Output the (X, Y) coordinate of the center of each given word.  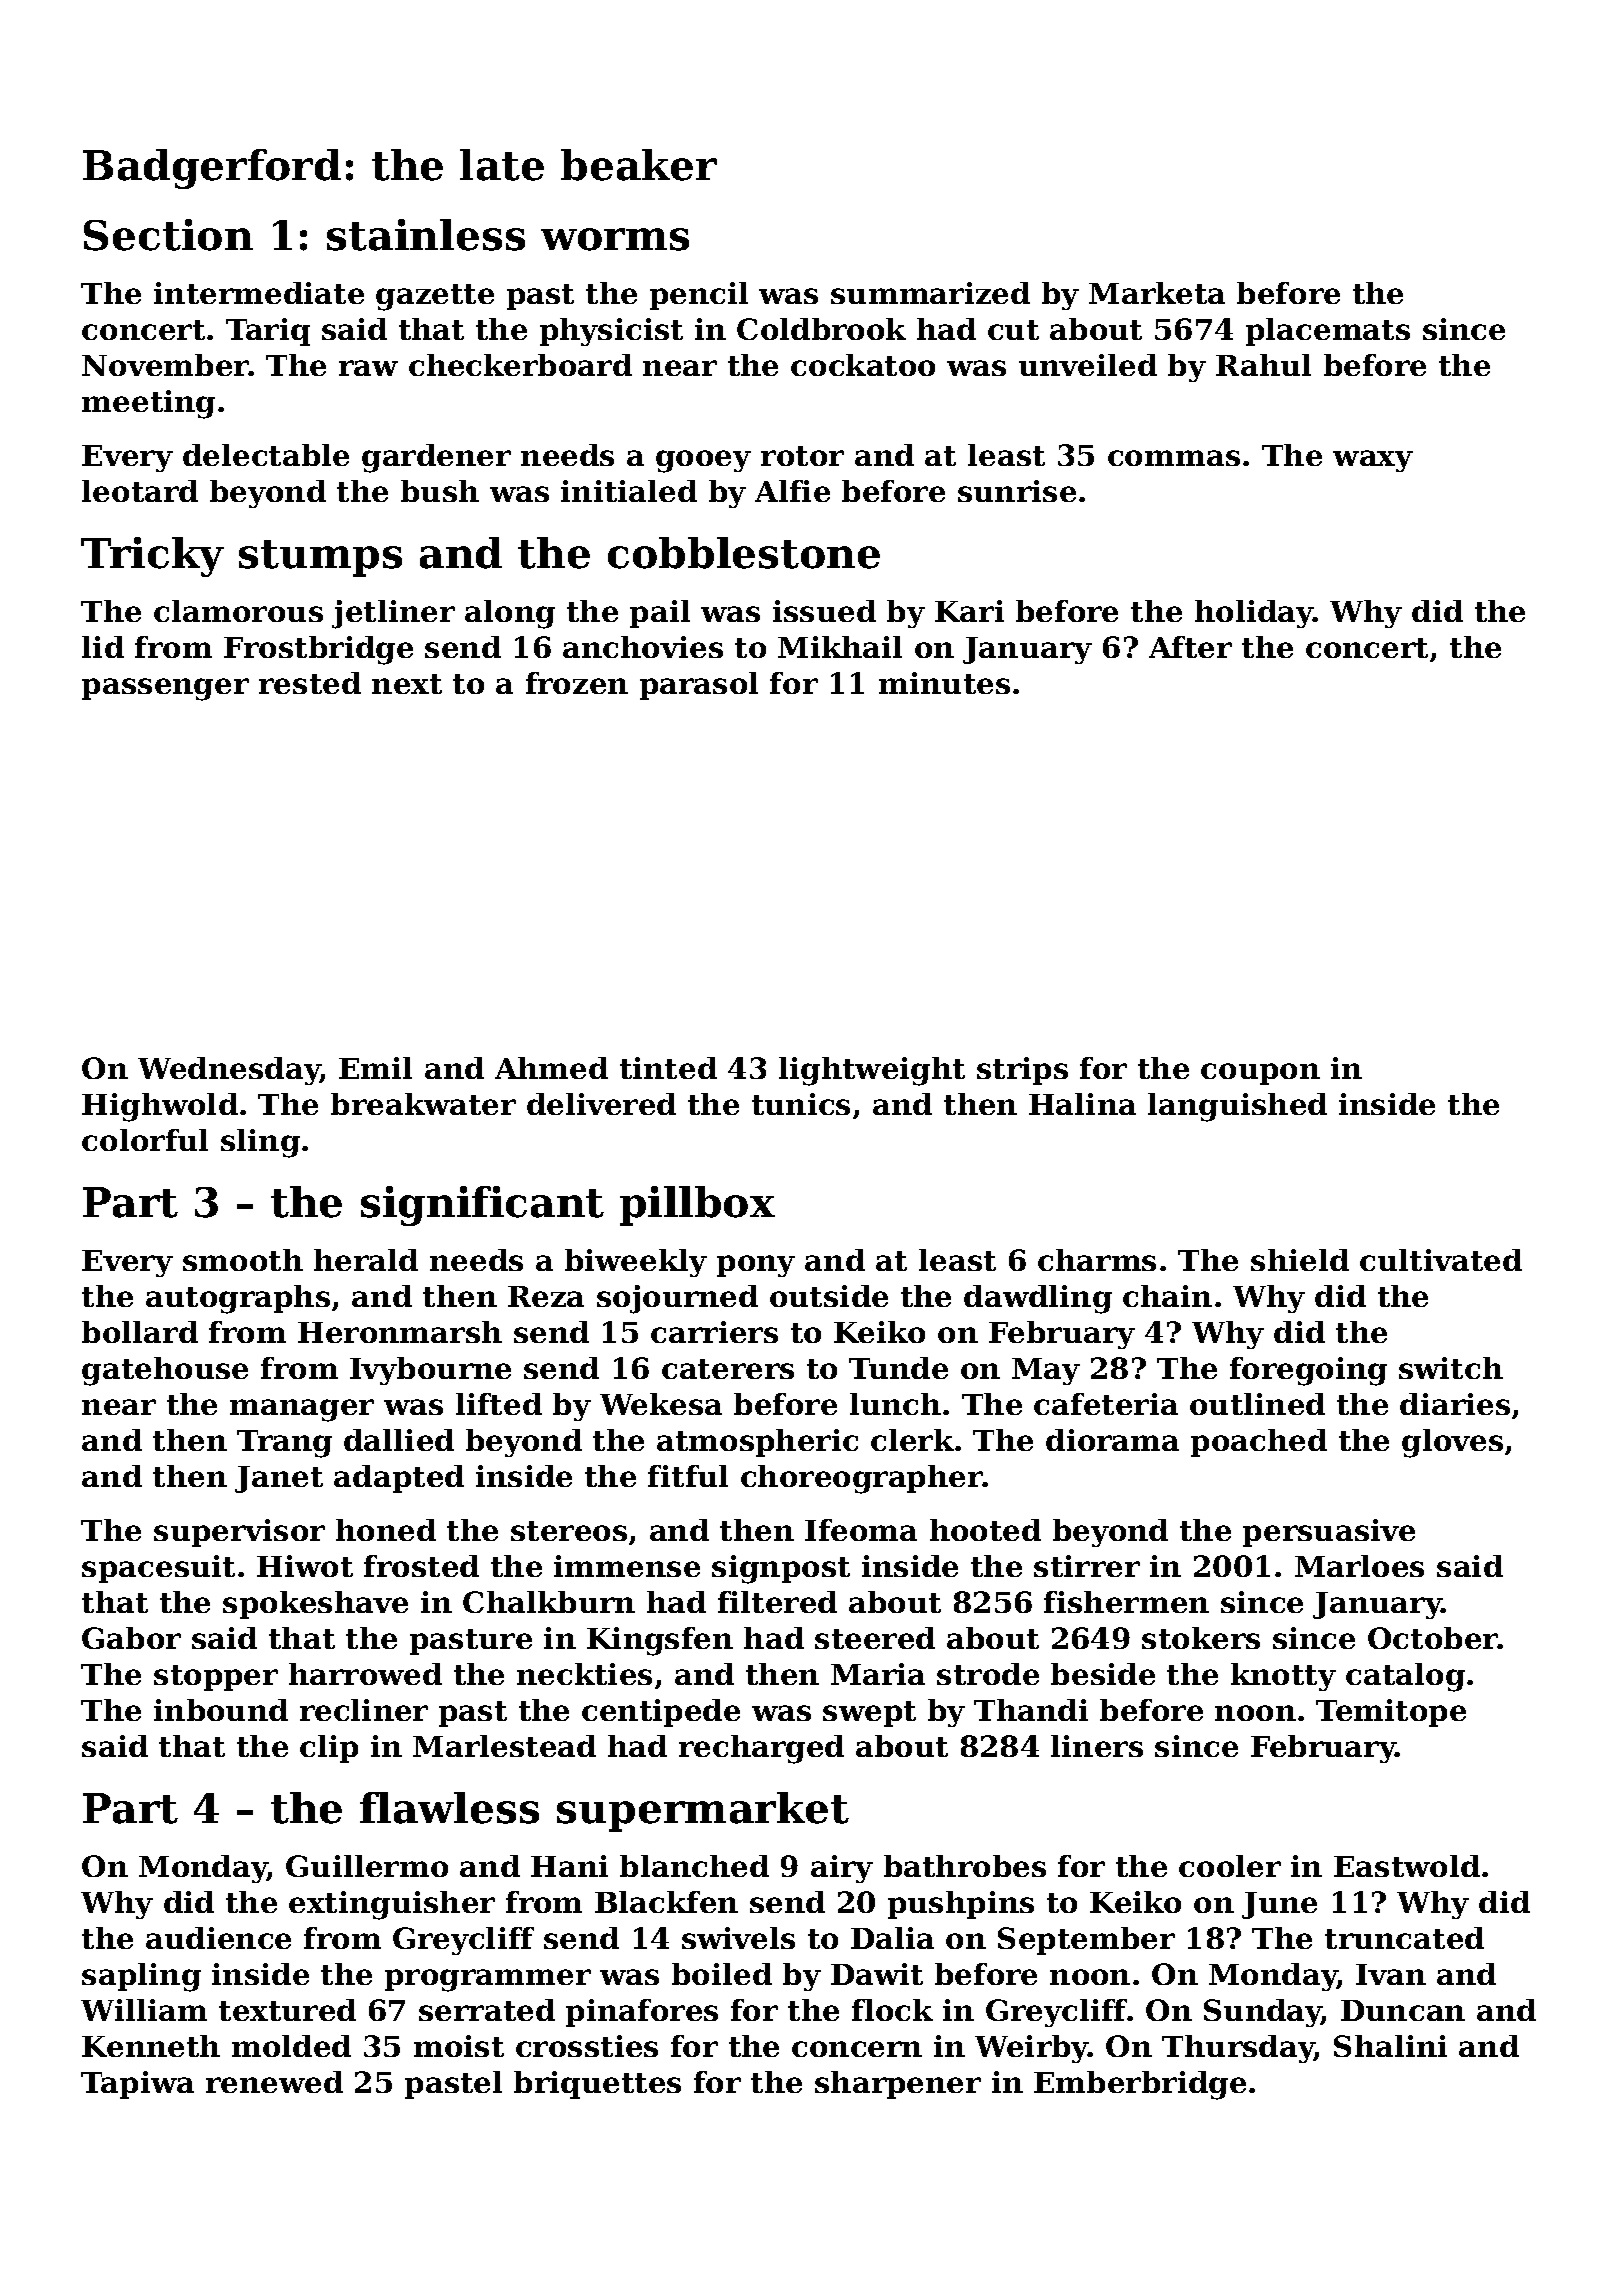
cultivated (1441, 1260)
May (1046, 1371)
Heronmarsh (400, 1332)
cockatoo (863, 365)
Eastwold (1407, 1866)
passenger (165, 689)
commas (1174, 458)
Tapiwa (137, 2085)
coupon (1260, 1074)
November (165, 365)
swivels (738, 1938)
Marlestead (504, 1746)
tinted (668, 1068)
